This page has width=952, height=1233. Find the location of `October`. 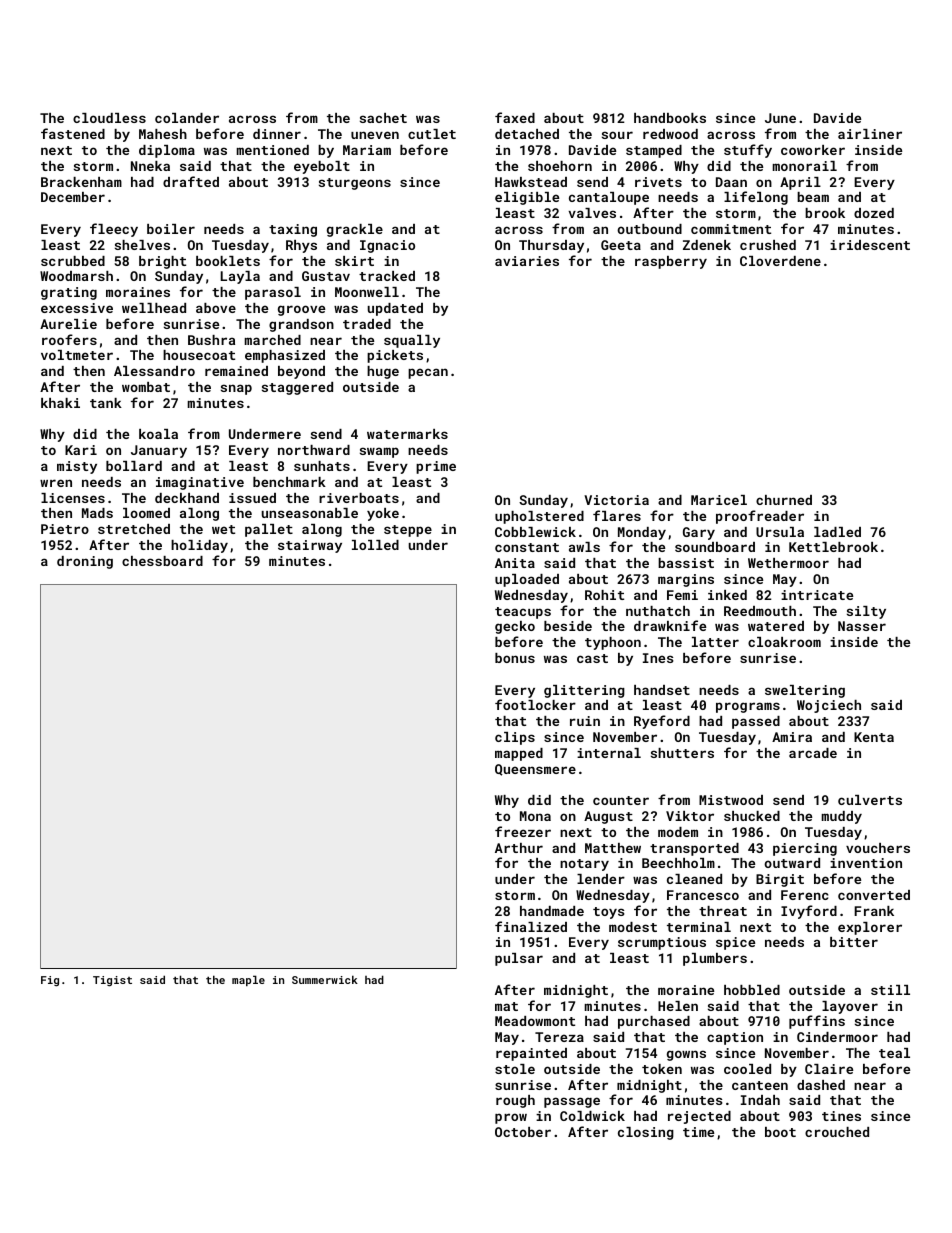

October is located at coordinates (523, 1132).
